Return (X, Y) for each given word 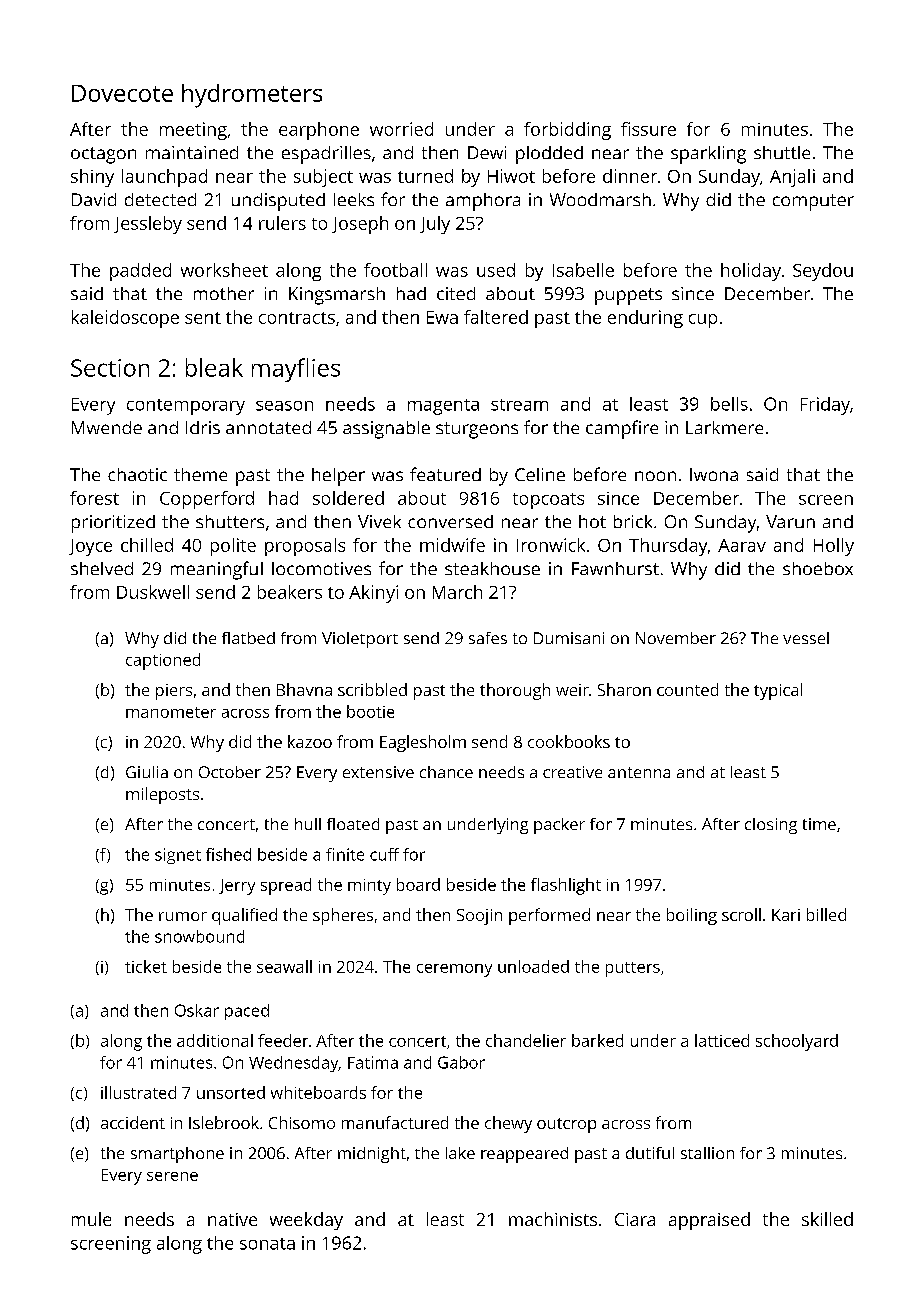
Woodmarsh (600, 199)
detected (160, 199)
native (232, 1219)
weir (572, 690)
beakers (290, 592)
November (676, 638)
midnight (372, 1155)
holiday (751, 272)
